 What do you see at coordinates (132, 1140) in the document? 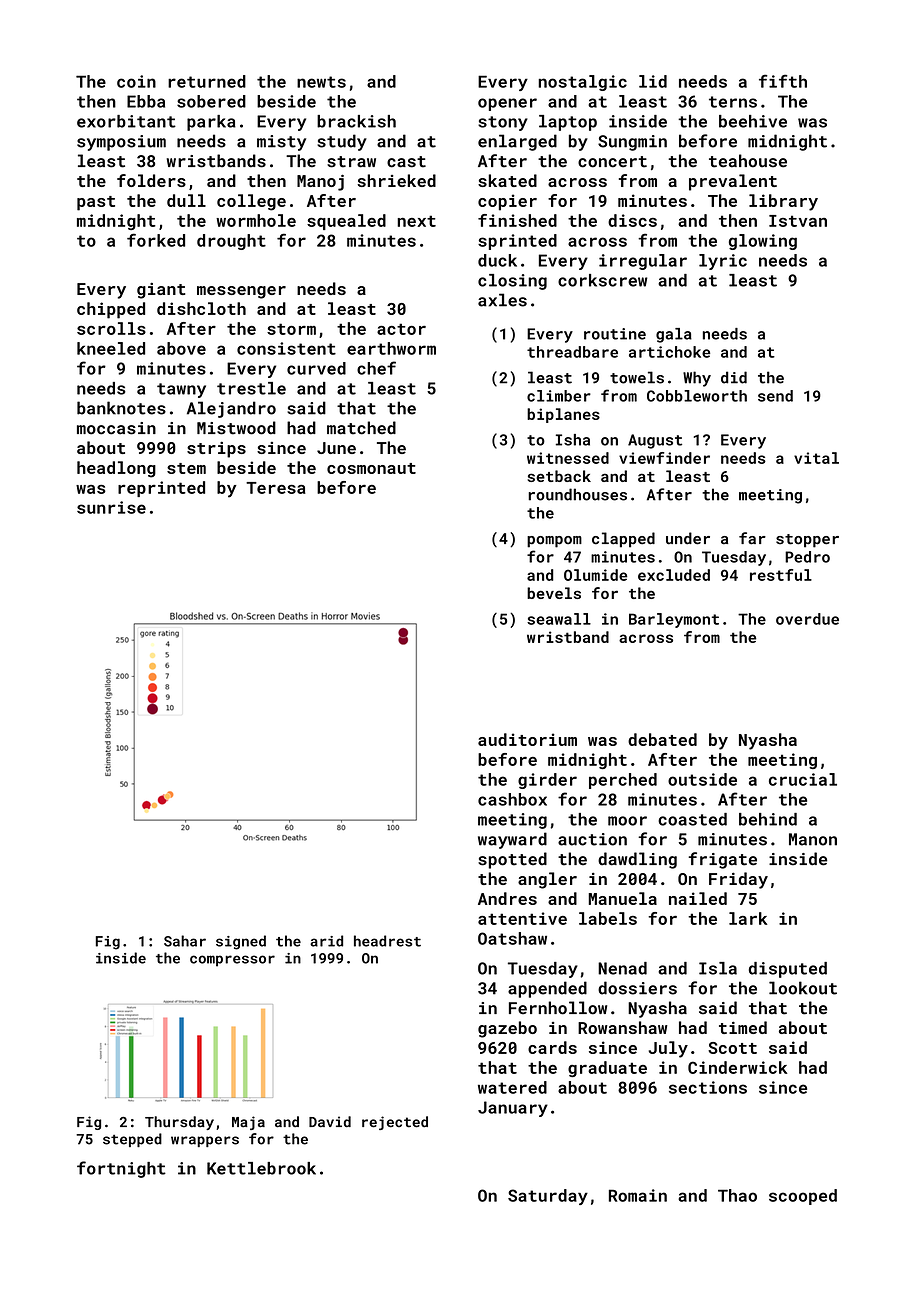
I see `stepped` at bounding box center [132, 1140].
